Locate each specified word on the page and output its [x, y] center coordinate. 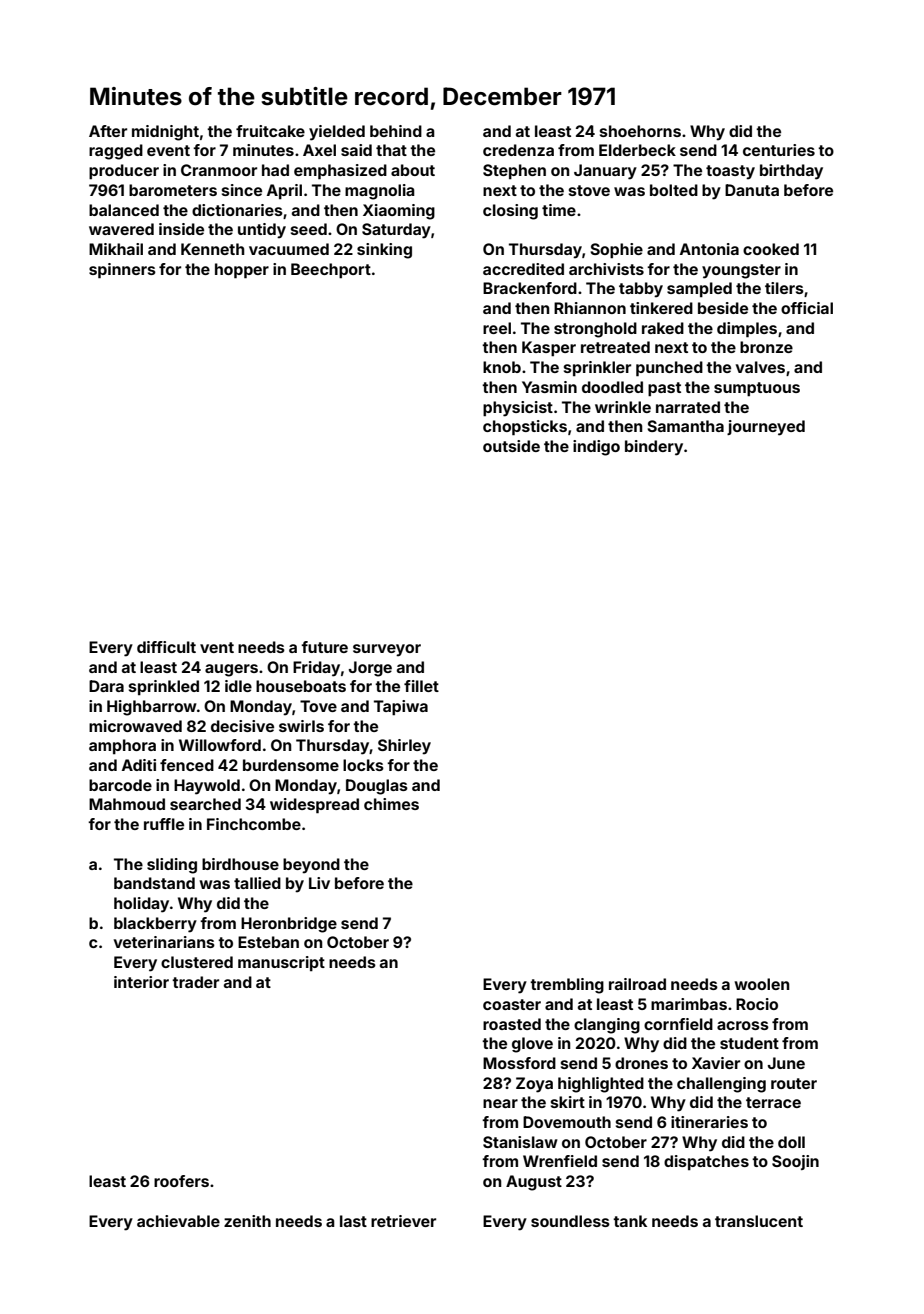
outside [511, 446]
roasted [512, 1024]
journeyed [766, 428]
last [353, 1221]
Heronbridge [289, 925]
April [284, 191]
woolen [762, 984]
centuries [779, 150]
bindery [654, 448]
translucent [759, 1221]
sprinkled [164, 687]
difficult [166, 647]
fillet [421, 686]
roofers [181, 1181]
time [559, 210]
